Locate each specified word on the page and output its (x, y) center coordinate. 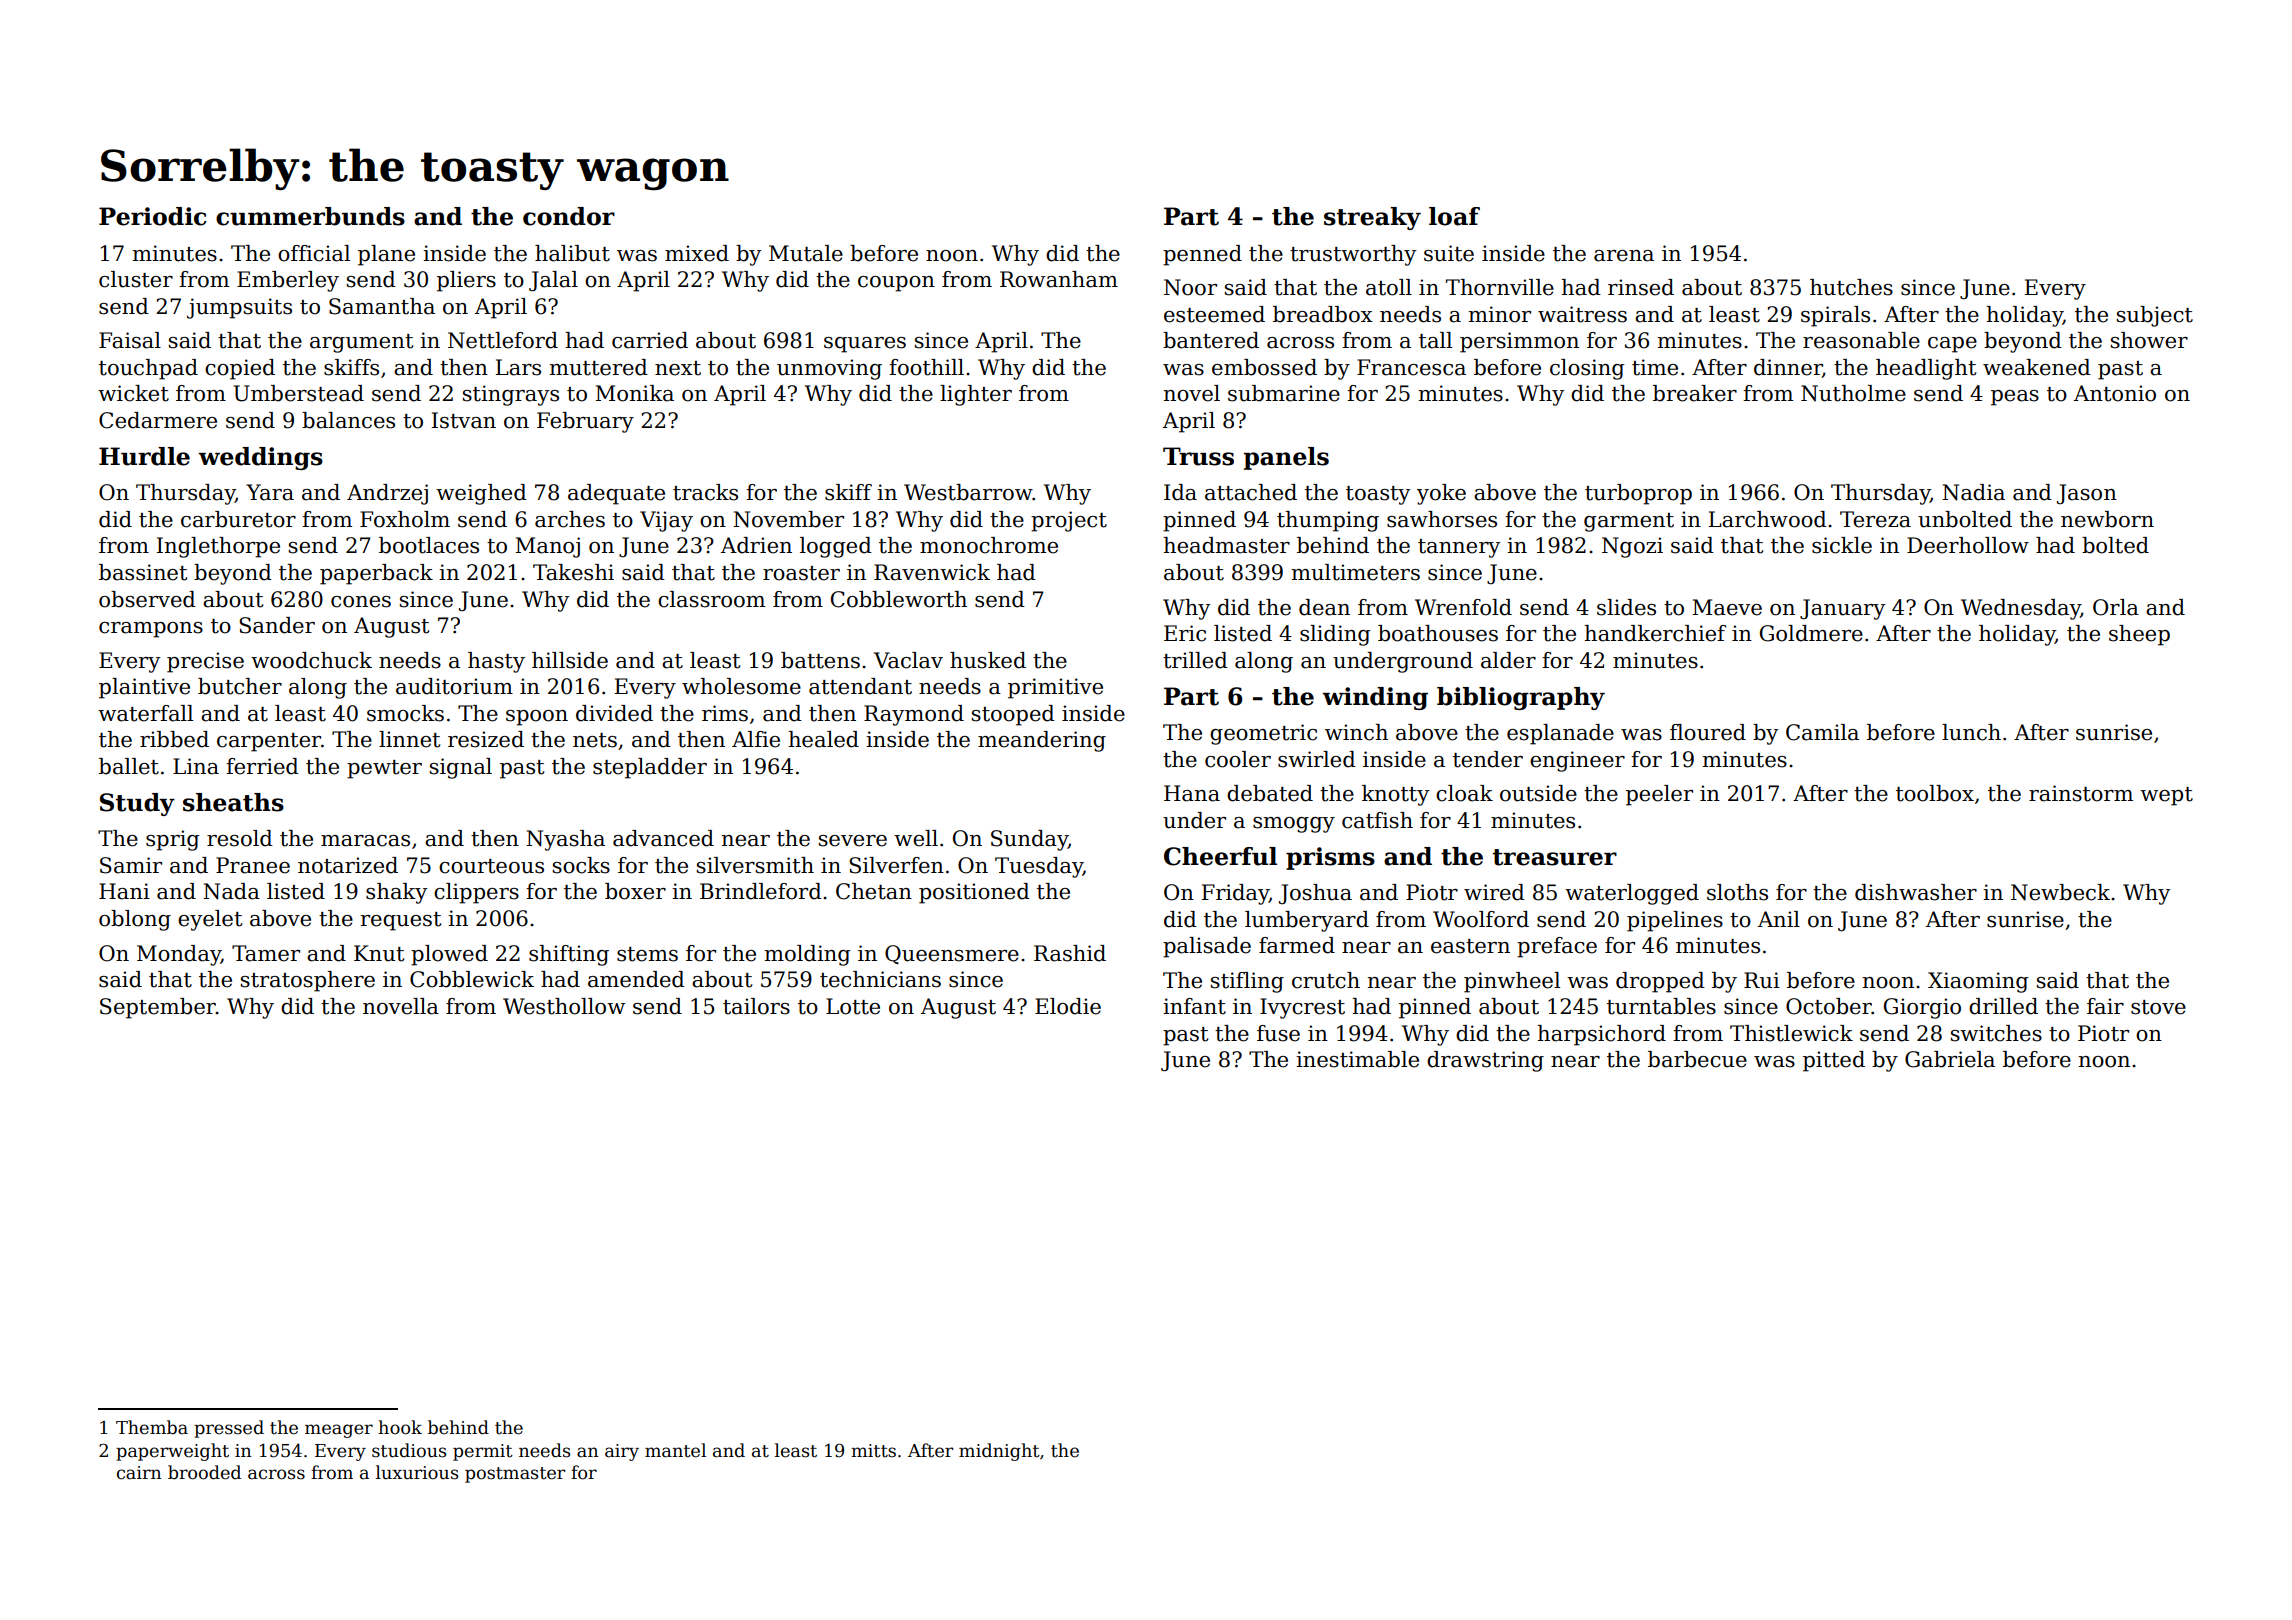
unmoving (829, 369)
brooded (204, 1472)
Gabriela (1950, 1059)
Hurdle (144, 456)
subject (2155, 316)
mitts (873, 1451)
